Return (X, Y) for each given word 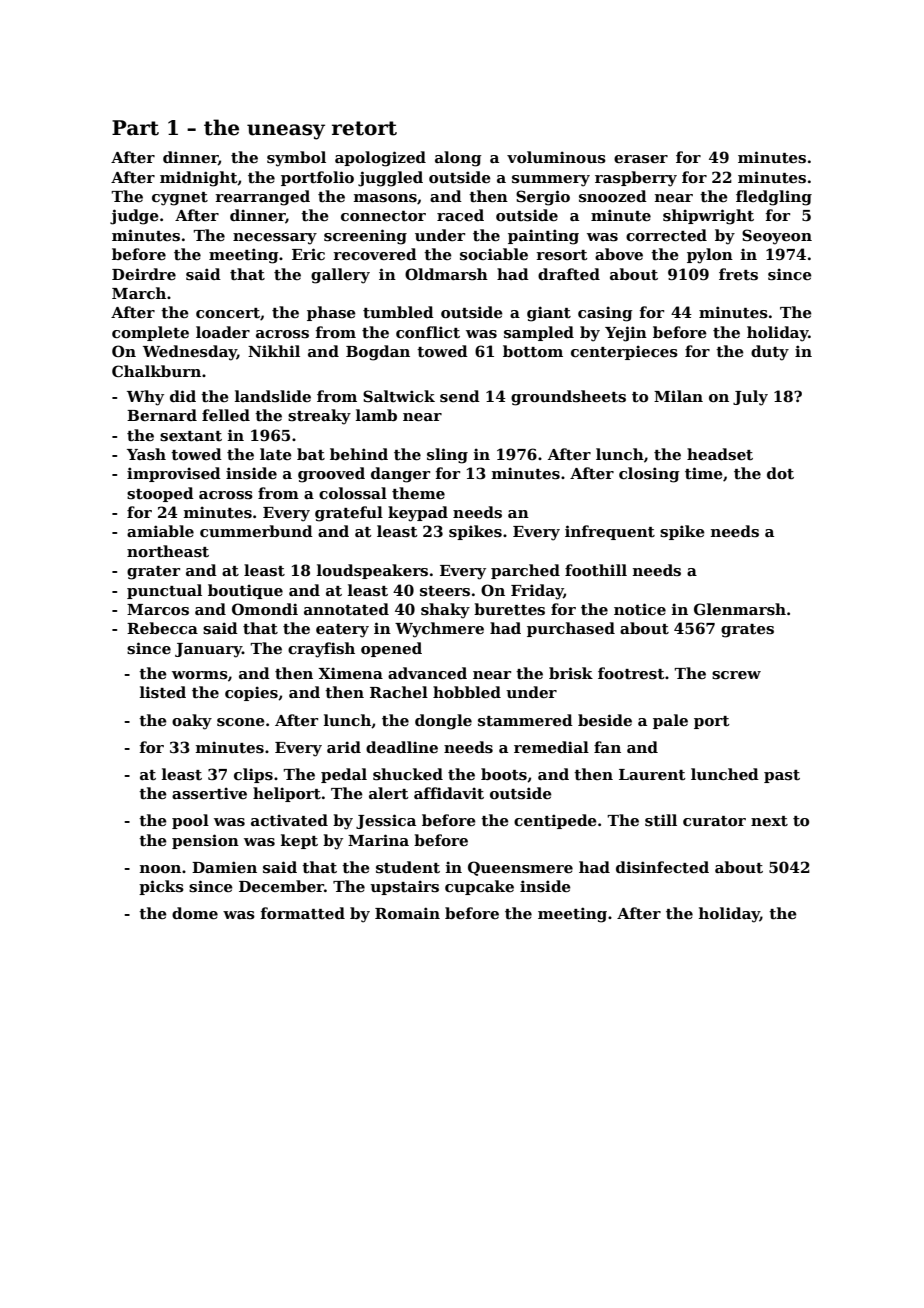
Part (135, 128)
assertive (209, 793)
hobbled (467, 692)
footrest (631, 673)
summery (551, 181)
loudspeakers (372, 571)
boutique (245, 591)
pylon (710, 256)
